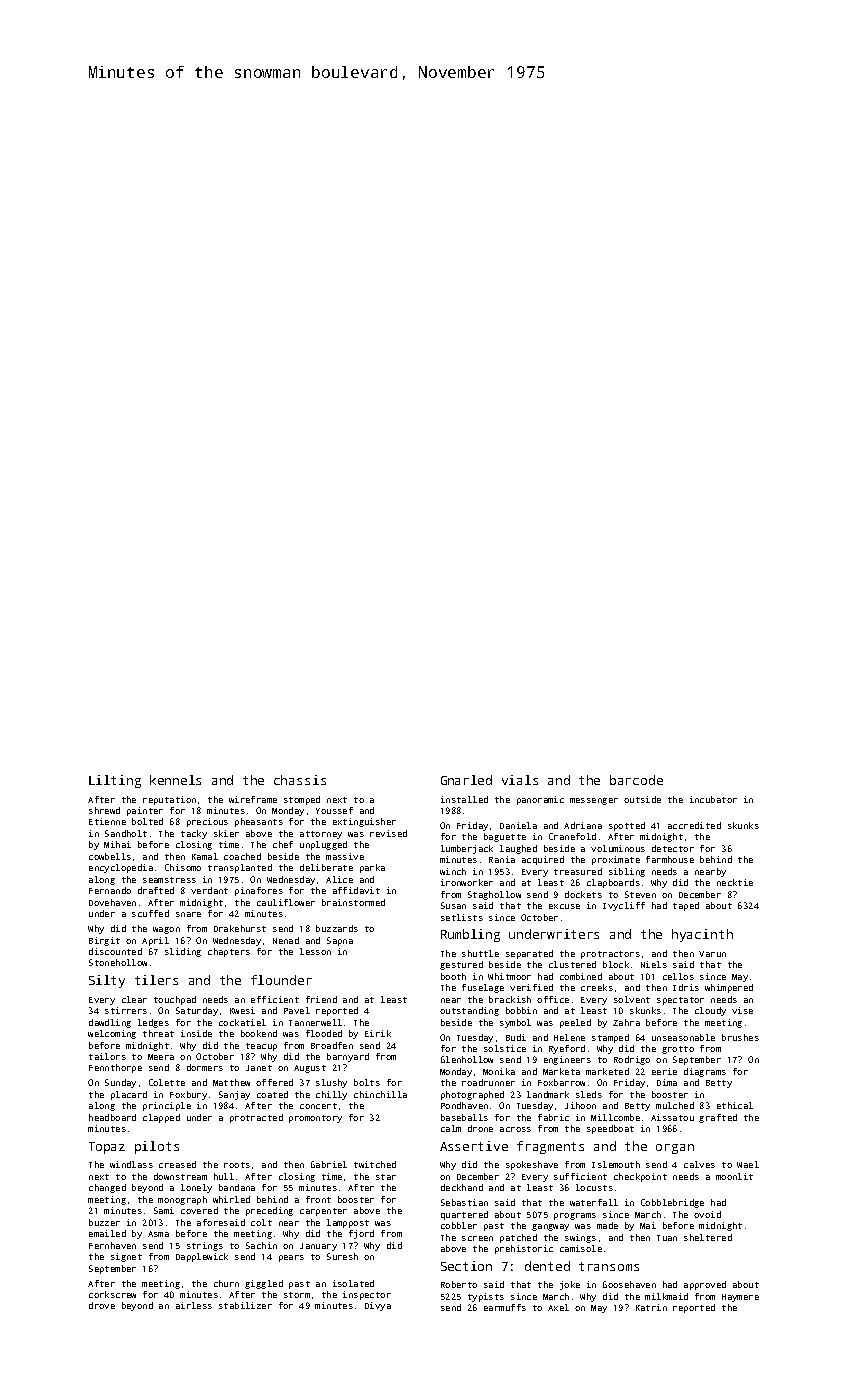  I want to click on taped, so click(686, 906).
